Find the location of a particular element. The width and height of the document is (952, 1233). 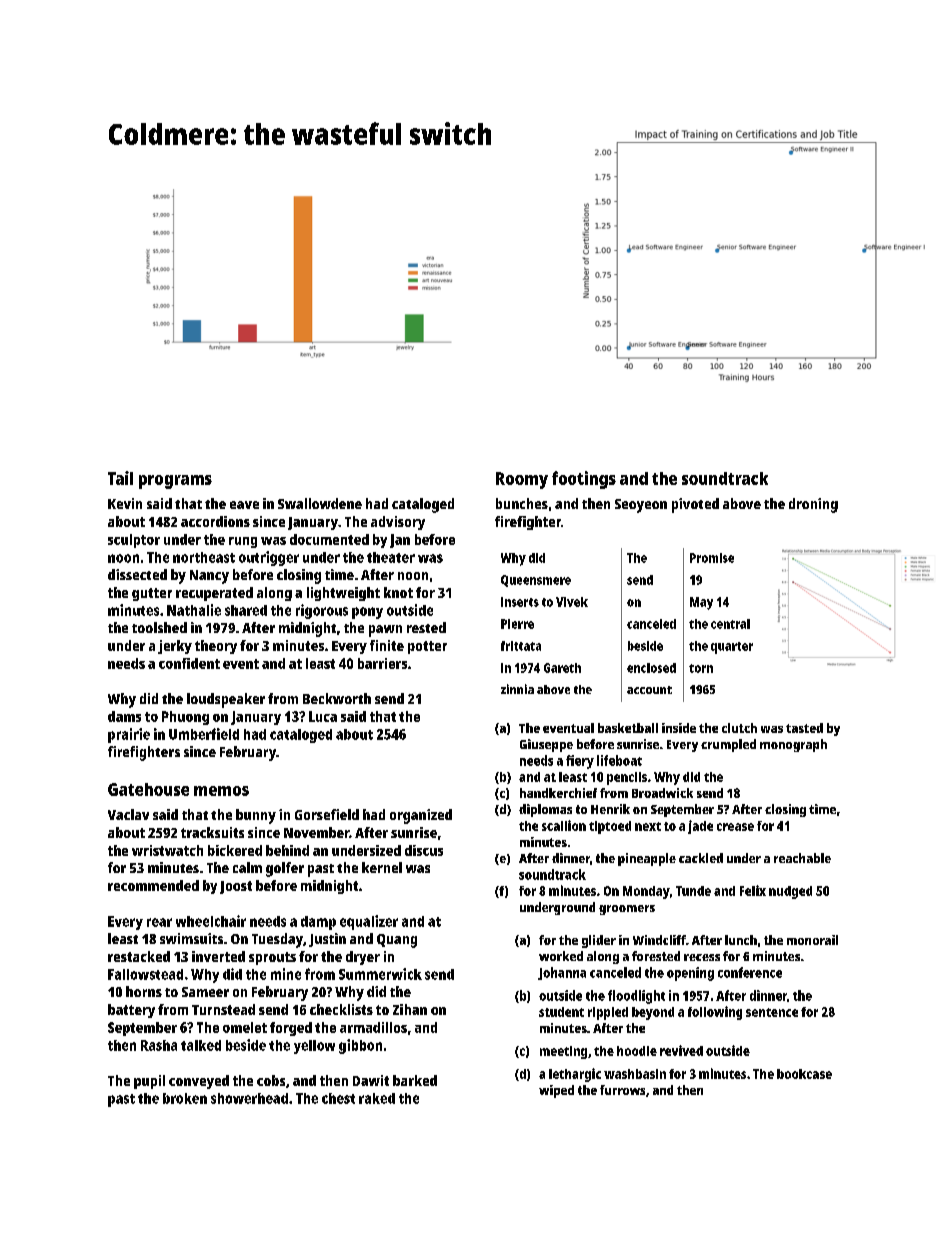

central is located at coordinates (730, 624).
